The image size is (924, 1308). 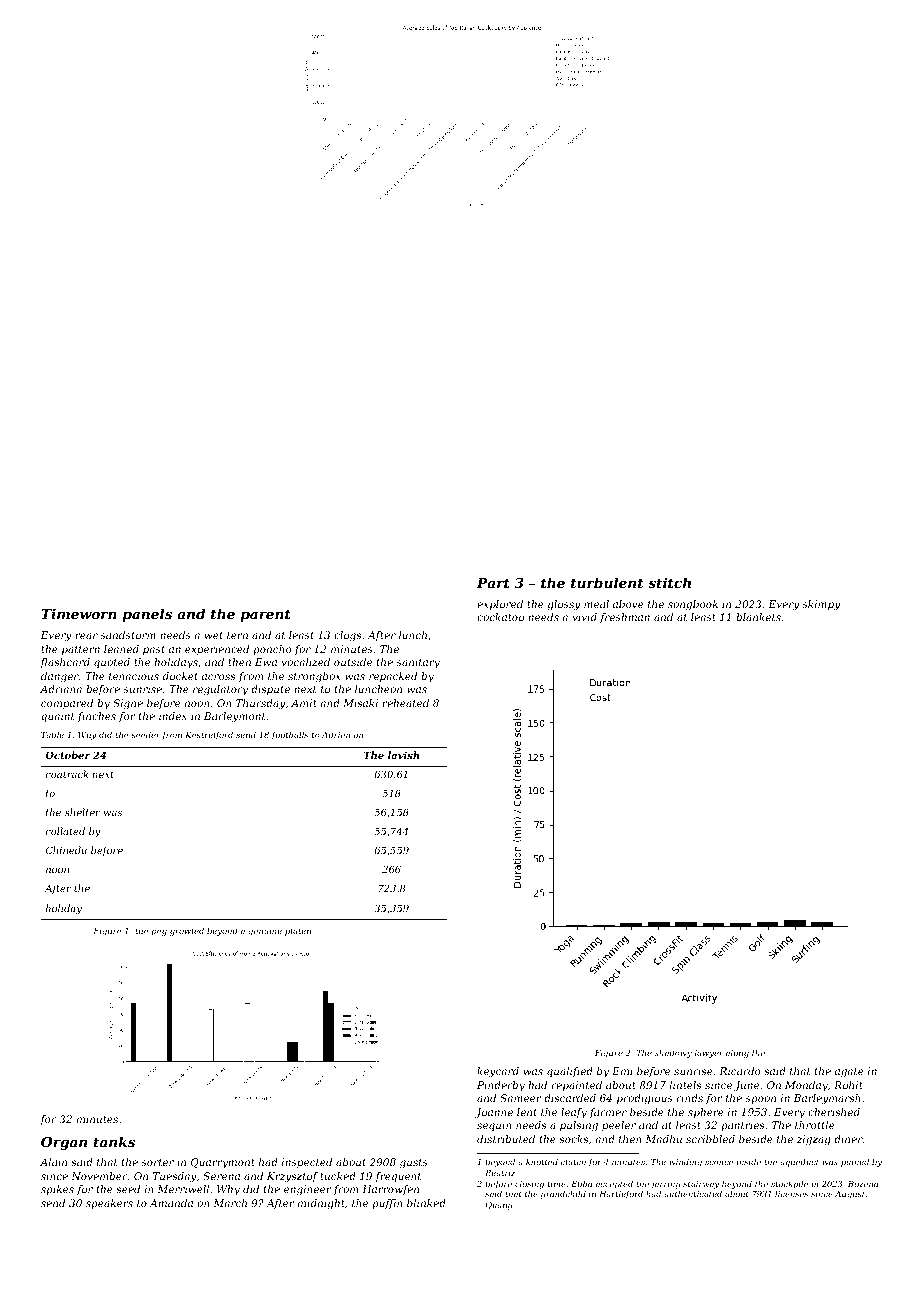 I want to click on along, so click(x=737, y=1053).
